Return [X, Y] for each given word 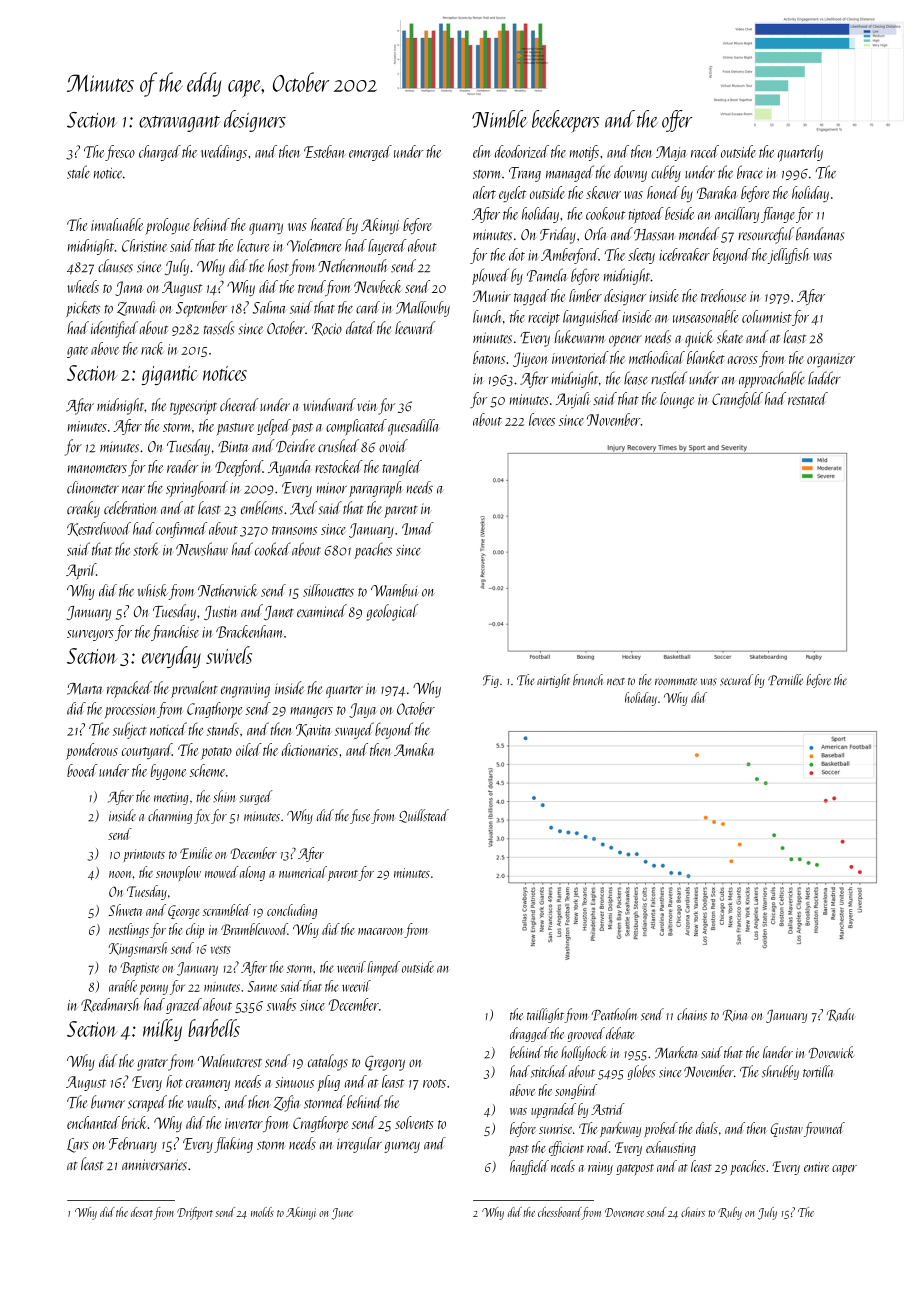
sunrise [555, 1129]
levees [542, 419]
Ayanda [289, 468]
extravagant [179, 124]
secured [736, 680]
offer [677, 121]
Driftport [195, 1213]
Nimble [500, 119]
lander [778, 1052]
